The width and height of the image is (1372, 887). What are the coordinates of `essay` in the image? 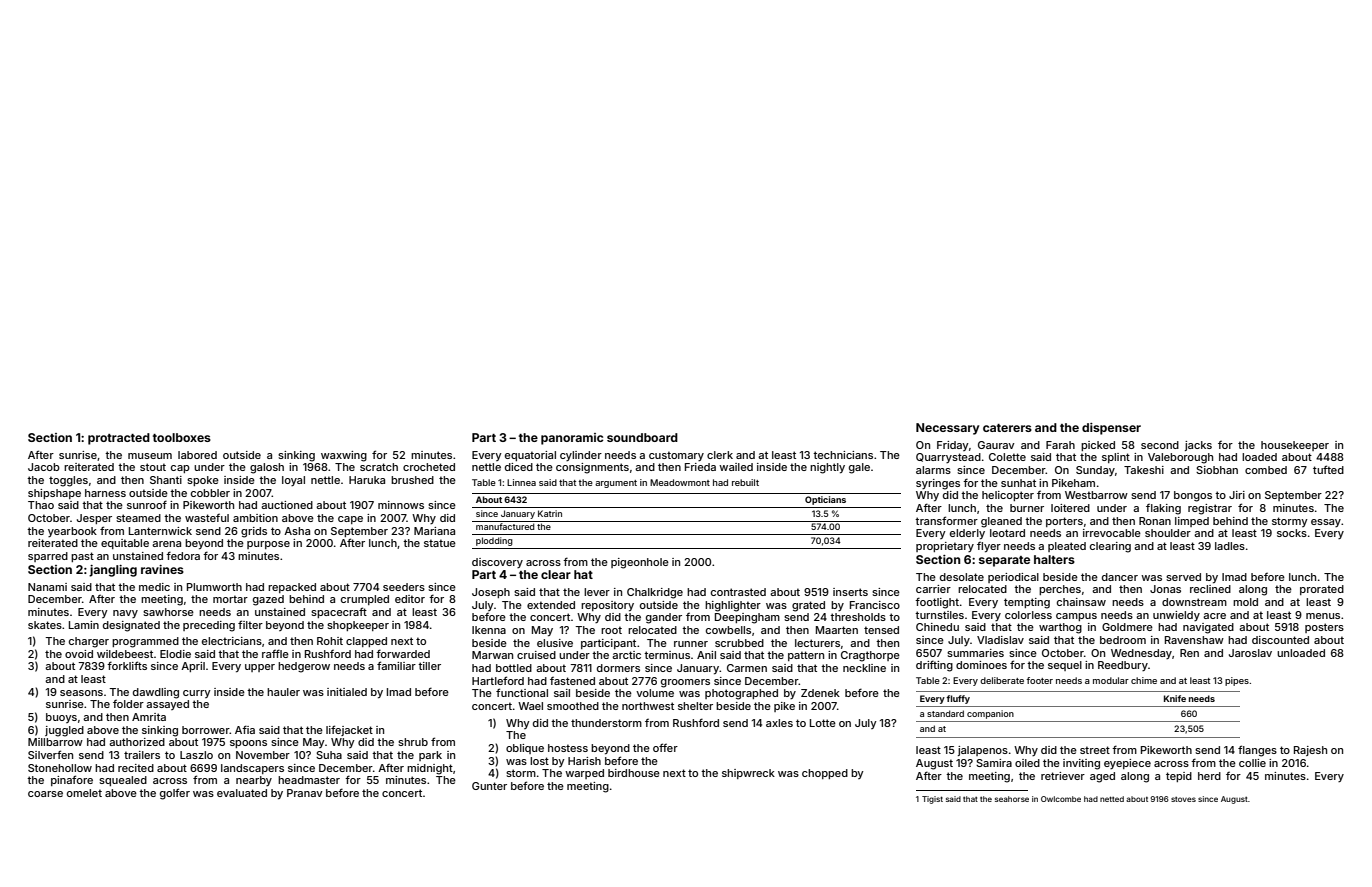 It's located at (1326, 523).
